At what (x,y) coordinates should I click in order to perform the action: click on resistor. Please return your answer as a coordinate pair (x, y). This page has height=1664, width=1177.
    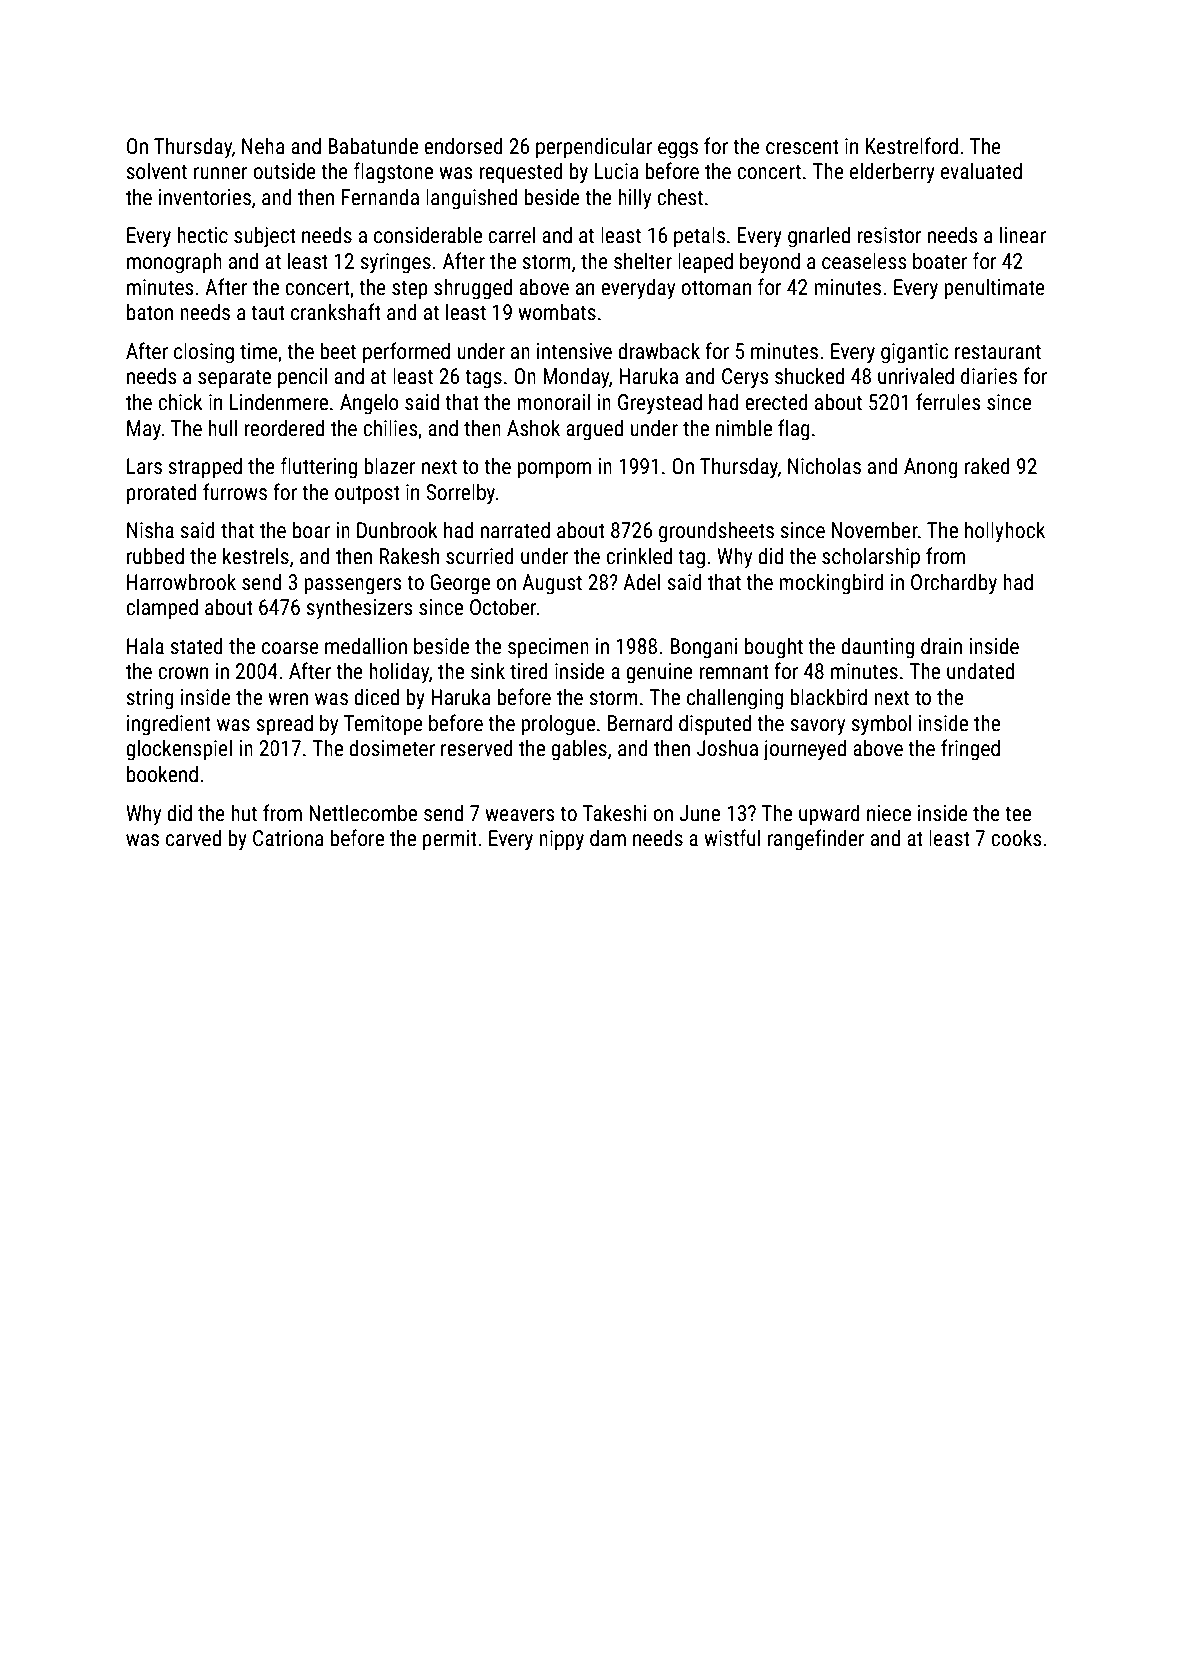
    Looking at the image, I should click on (889, 235).
